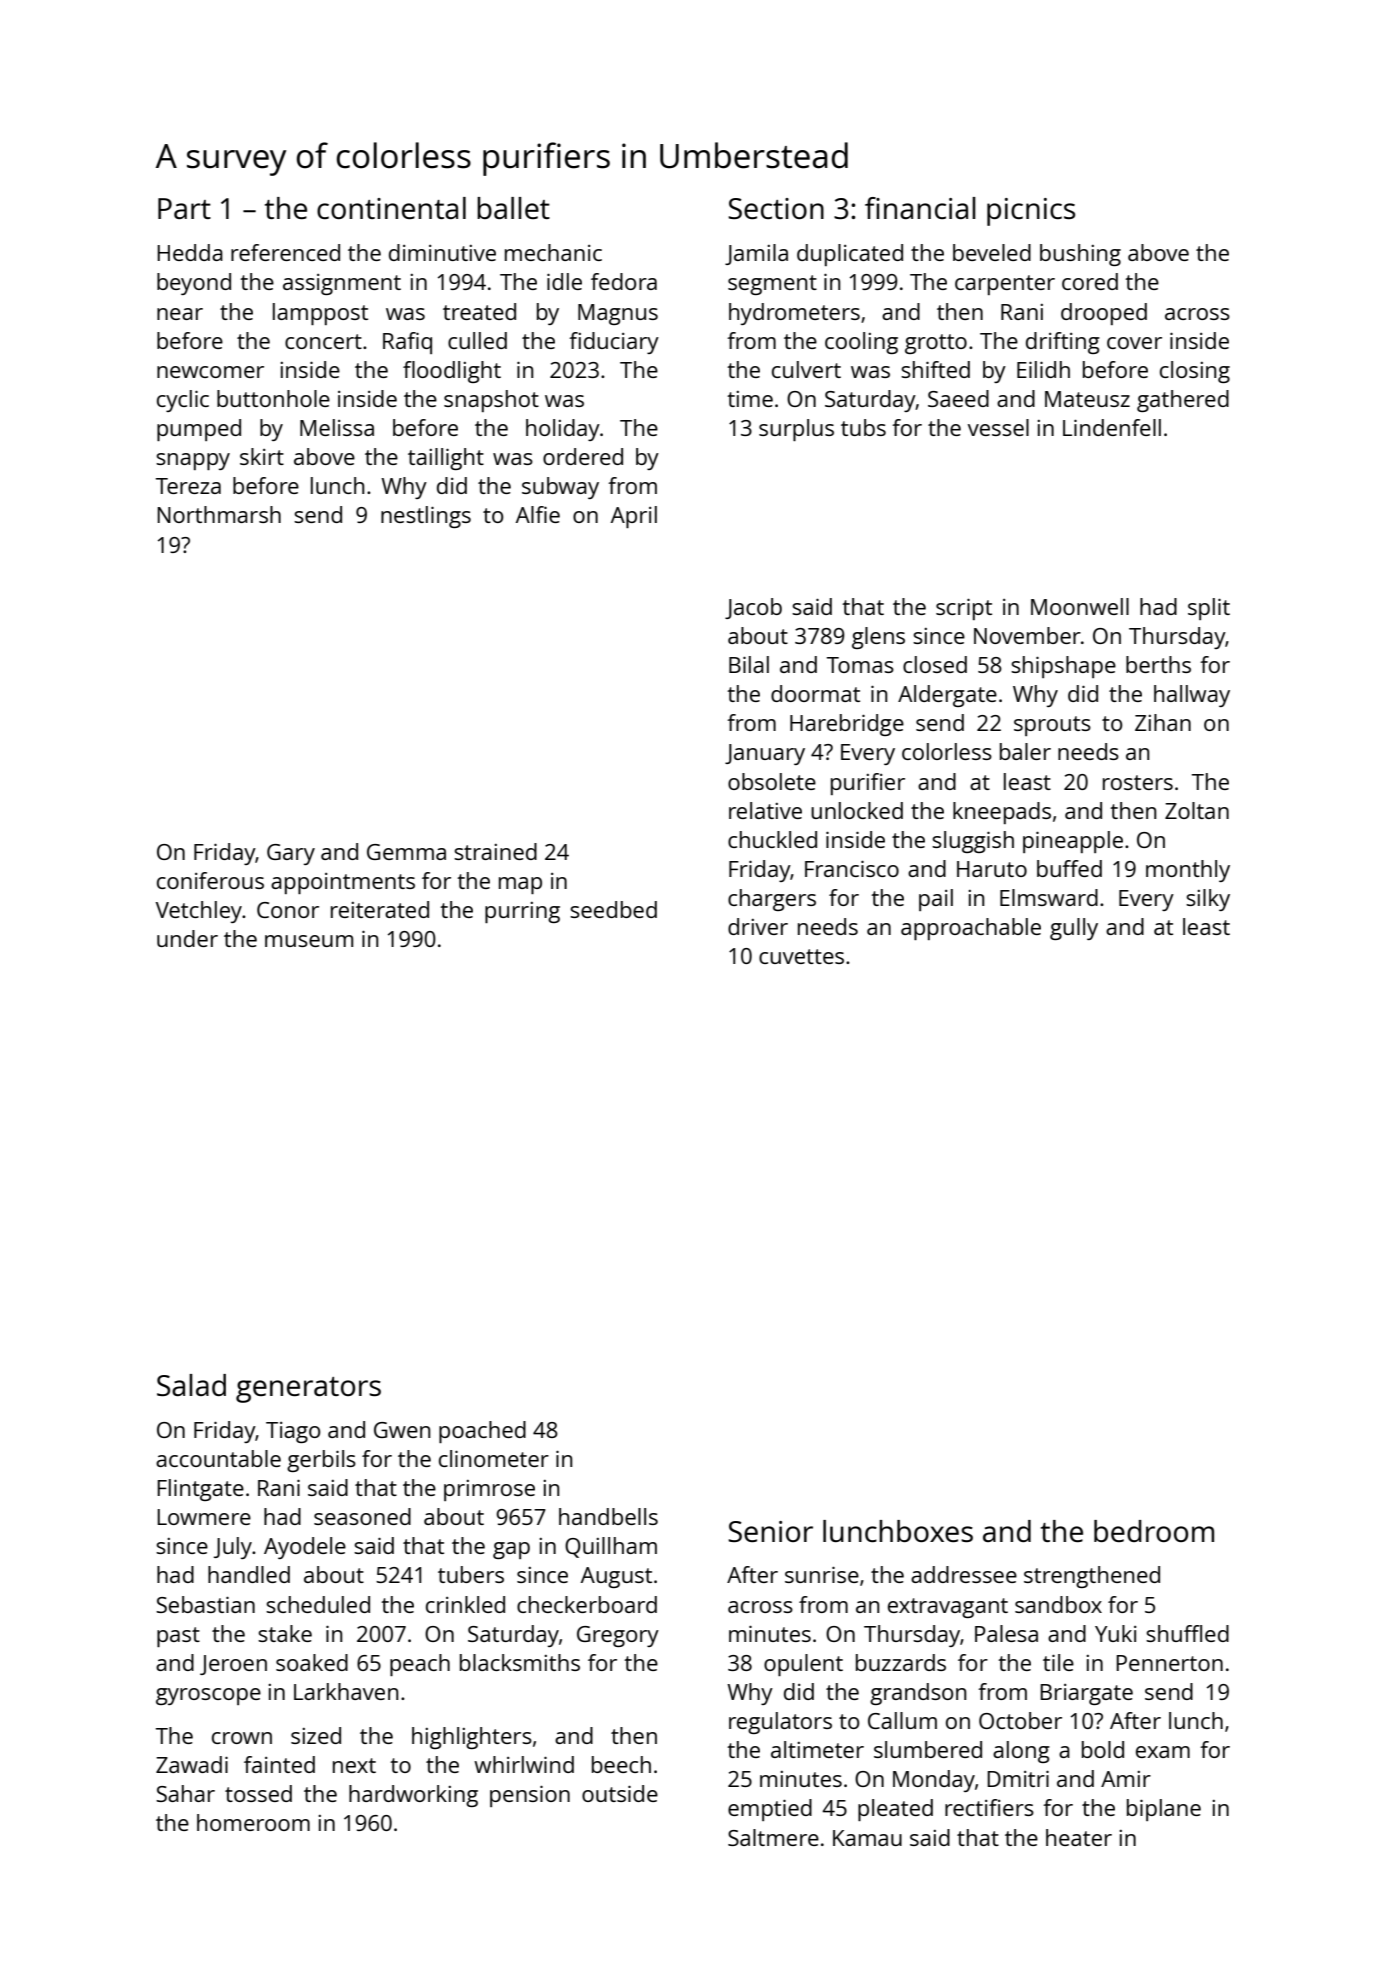  I want to click on purring, so click(522, 912).
